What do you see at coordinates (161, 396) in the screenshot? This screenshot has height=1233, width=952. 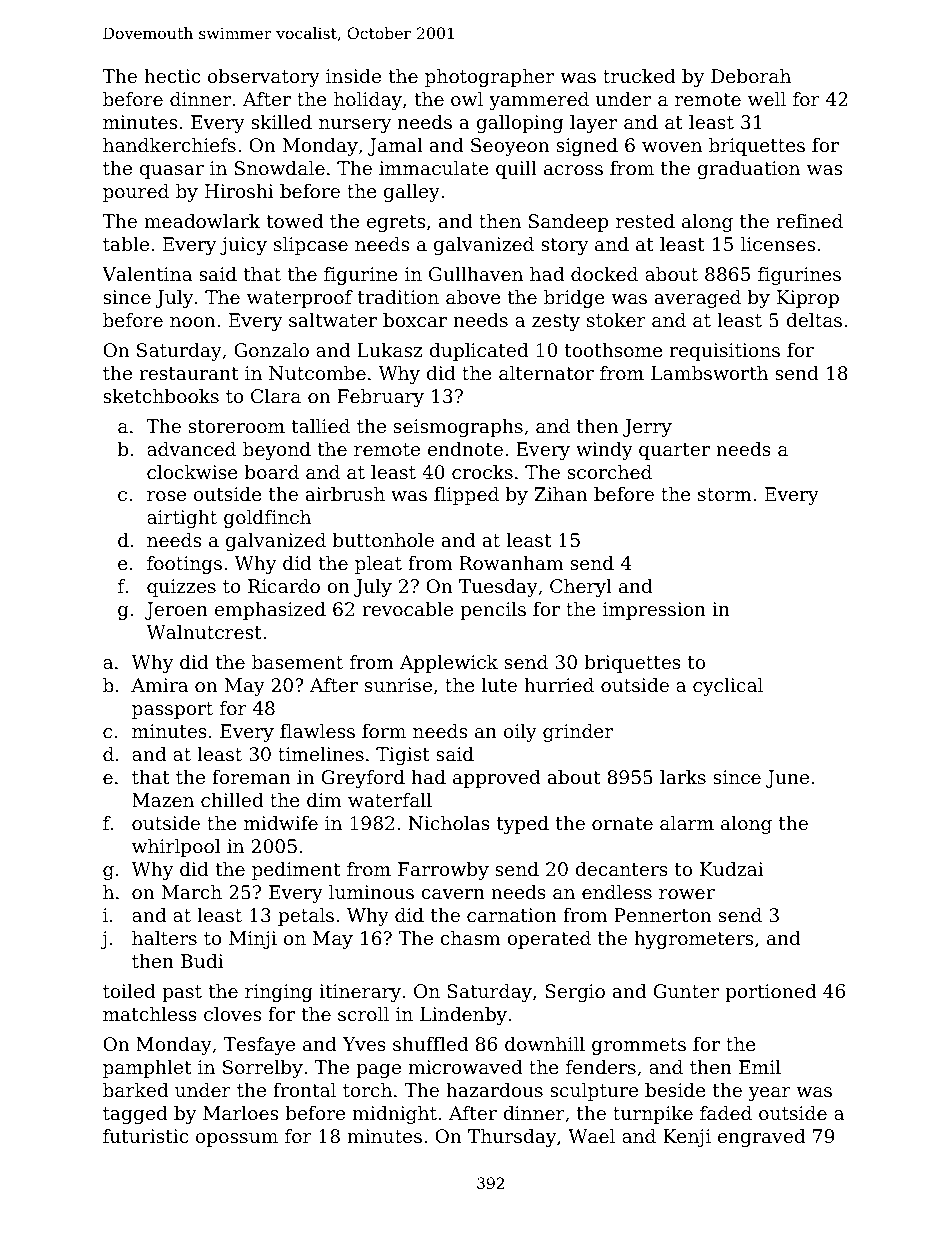 I see `sketchbooks` at bounding box center [161, 396].
